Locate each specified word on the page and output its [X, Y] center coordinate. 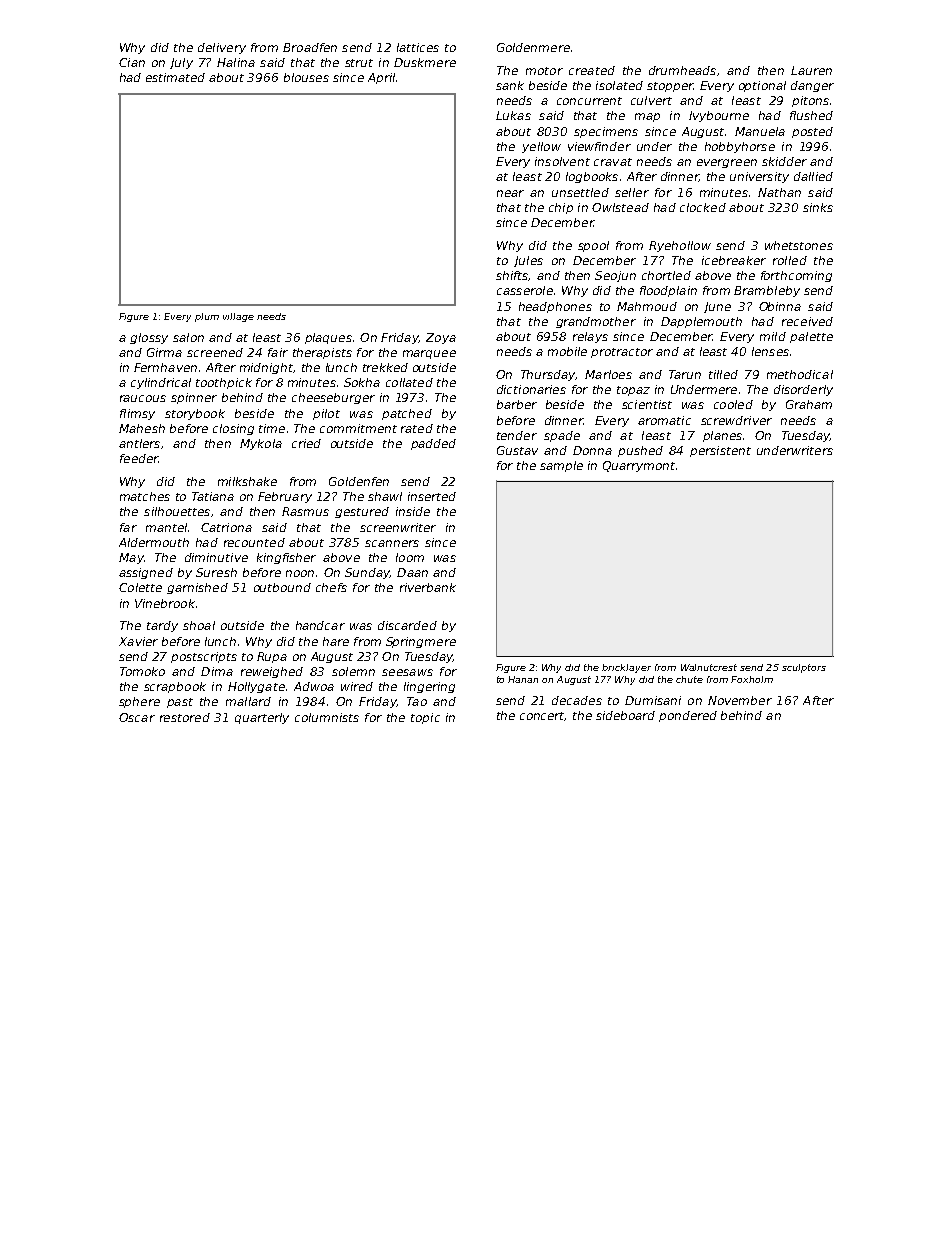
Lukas [513, 115]
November [740, 700]
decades [577, 700]
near [510, 193]
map [647, 117]
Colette [140, 587]
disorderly [803, 390]
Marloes [608, 374]
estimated [175, 77]
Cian [132, 62]
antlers [139, 443]
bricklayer [626, 668]
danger [812, 86]
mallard [248, 701]
